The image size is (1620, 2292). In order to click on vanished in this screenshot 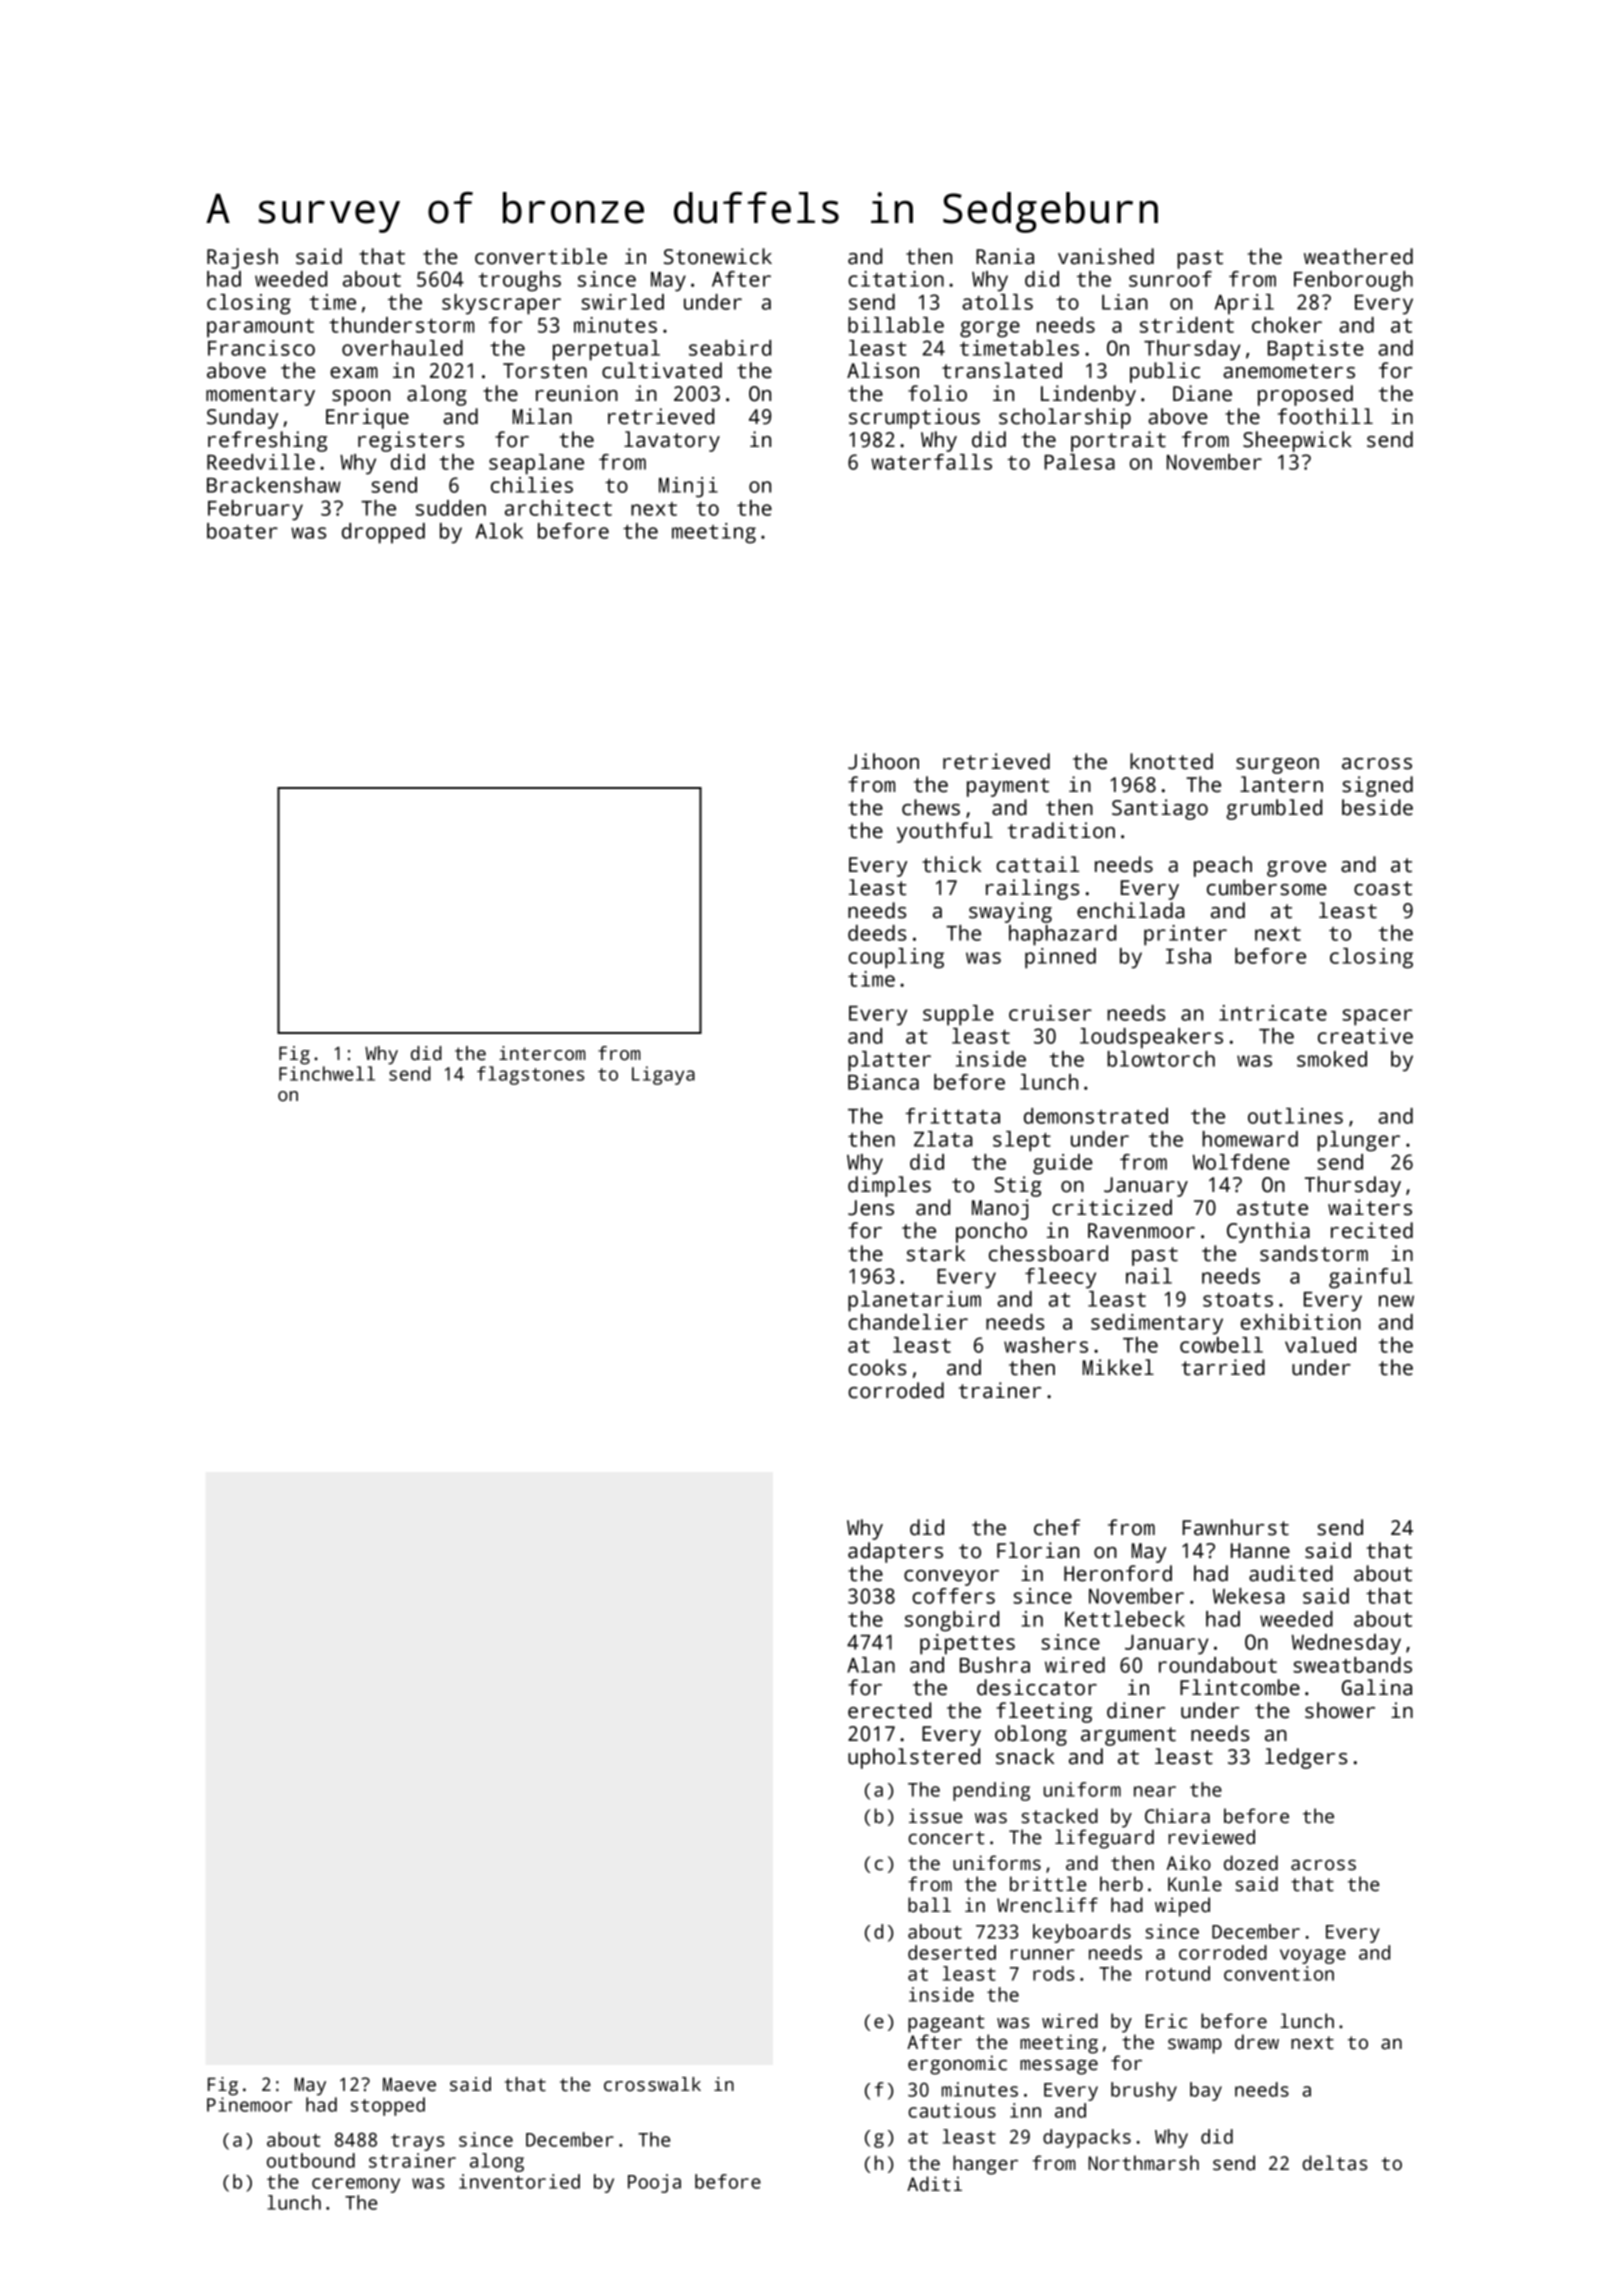, I will do `click(1106, 256)`.
